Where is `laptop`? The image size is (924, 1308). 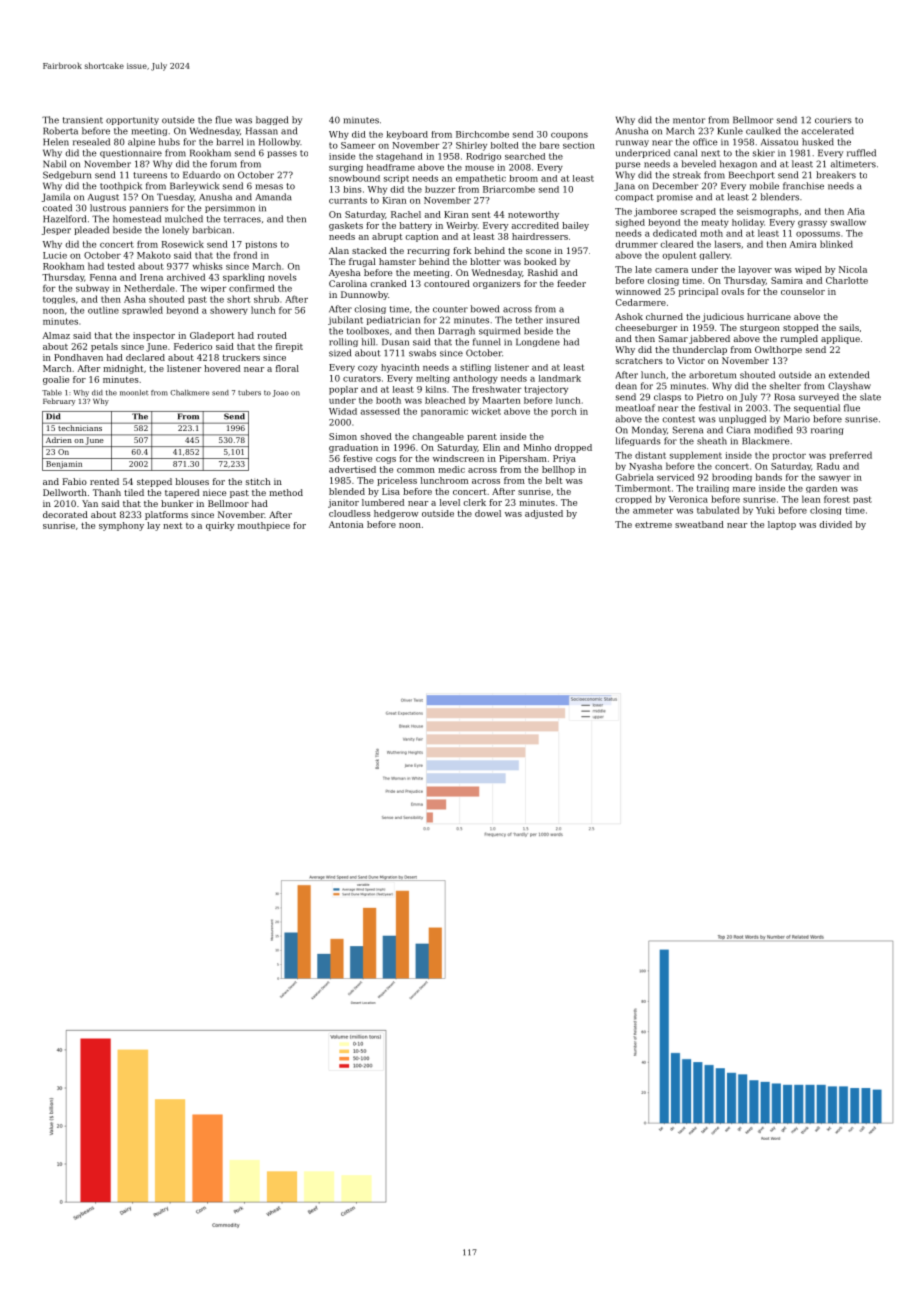 laptop is located at coordinates (782, 525).
